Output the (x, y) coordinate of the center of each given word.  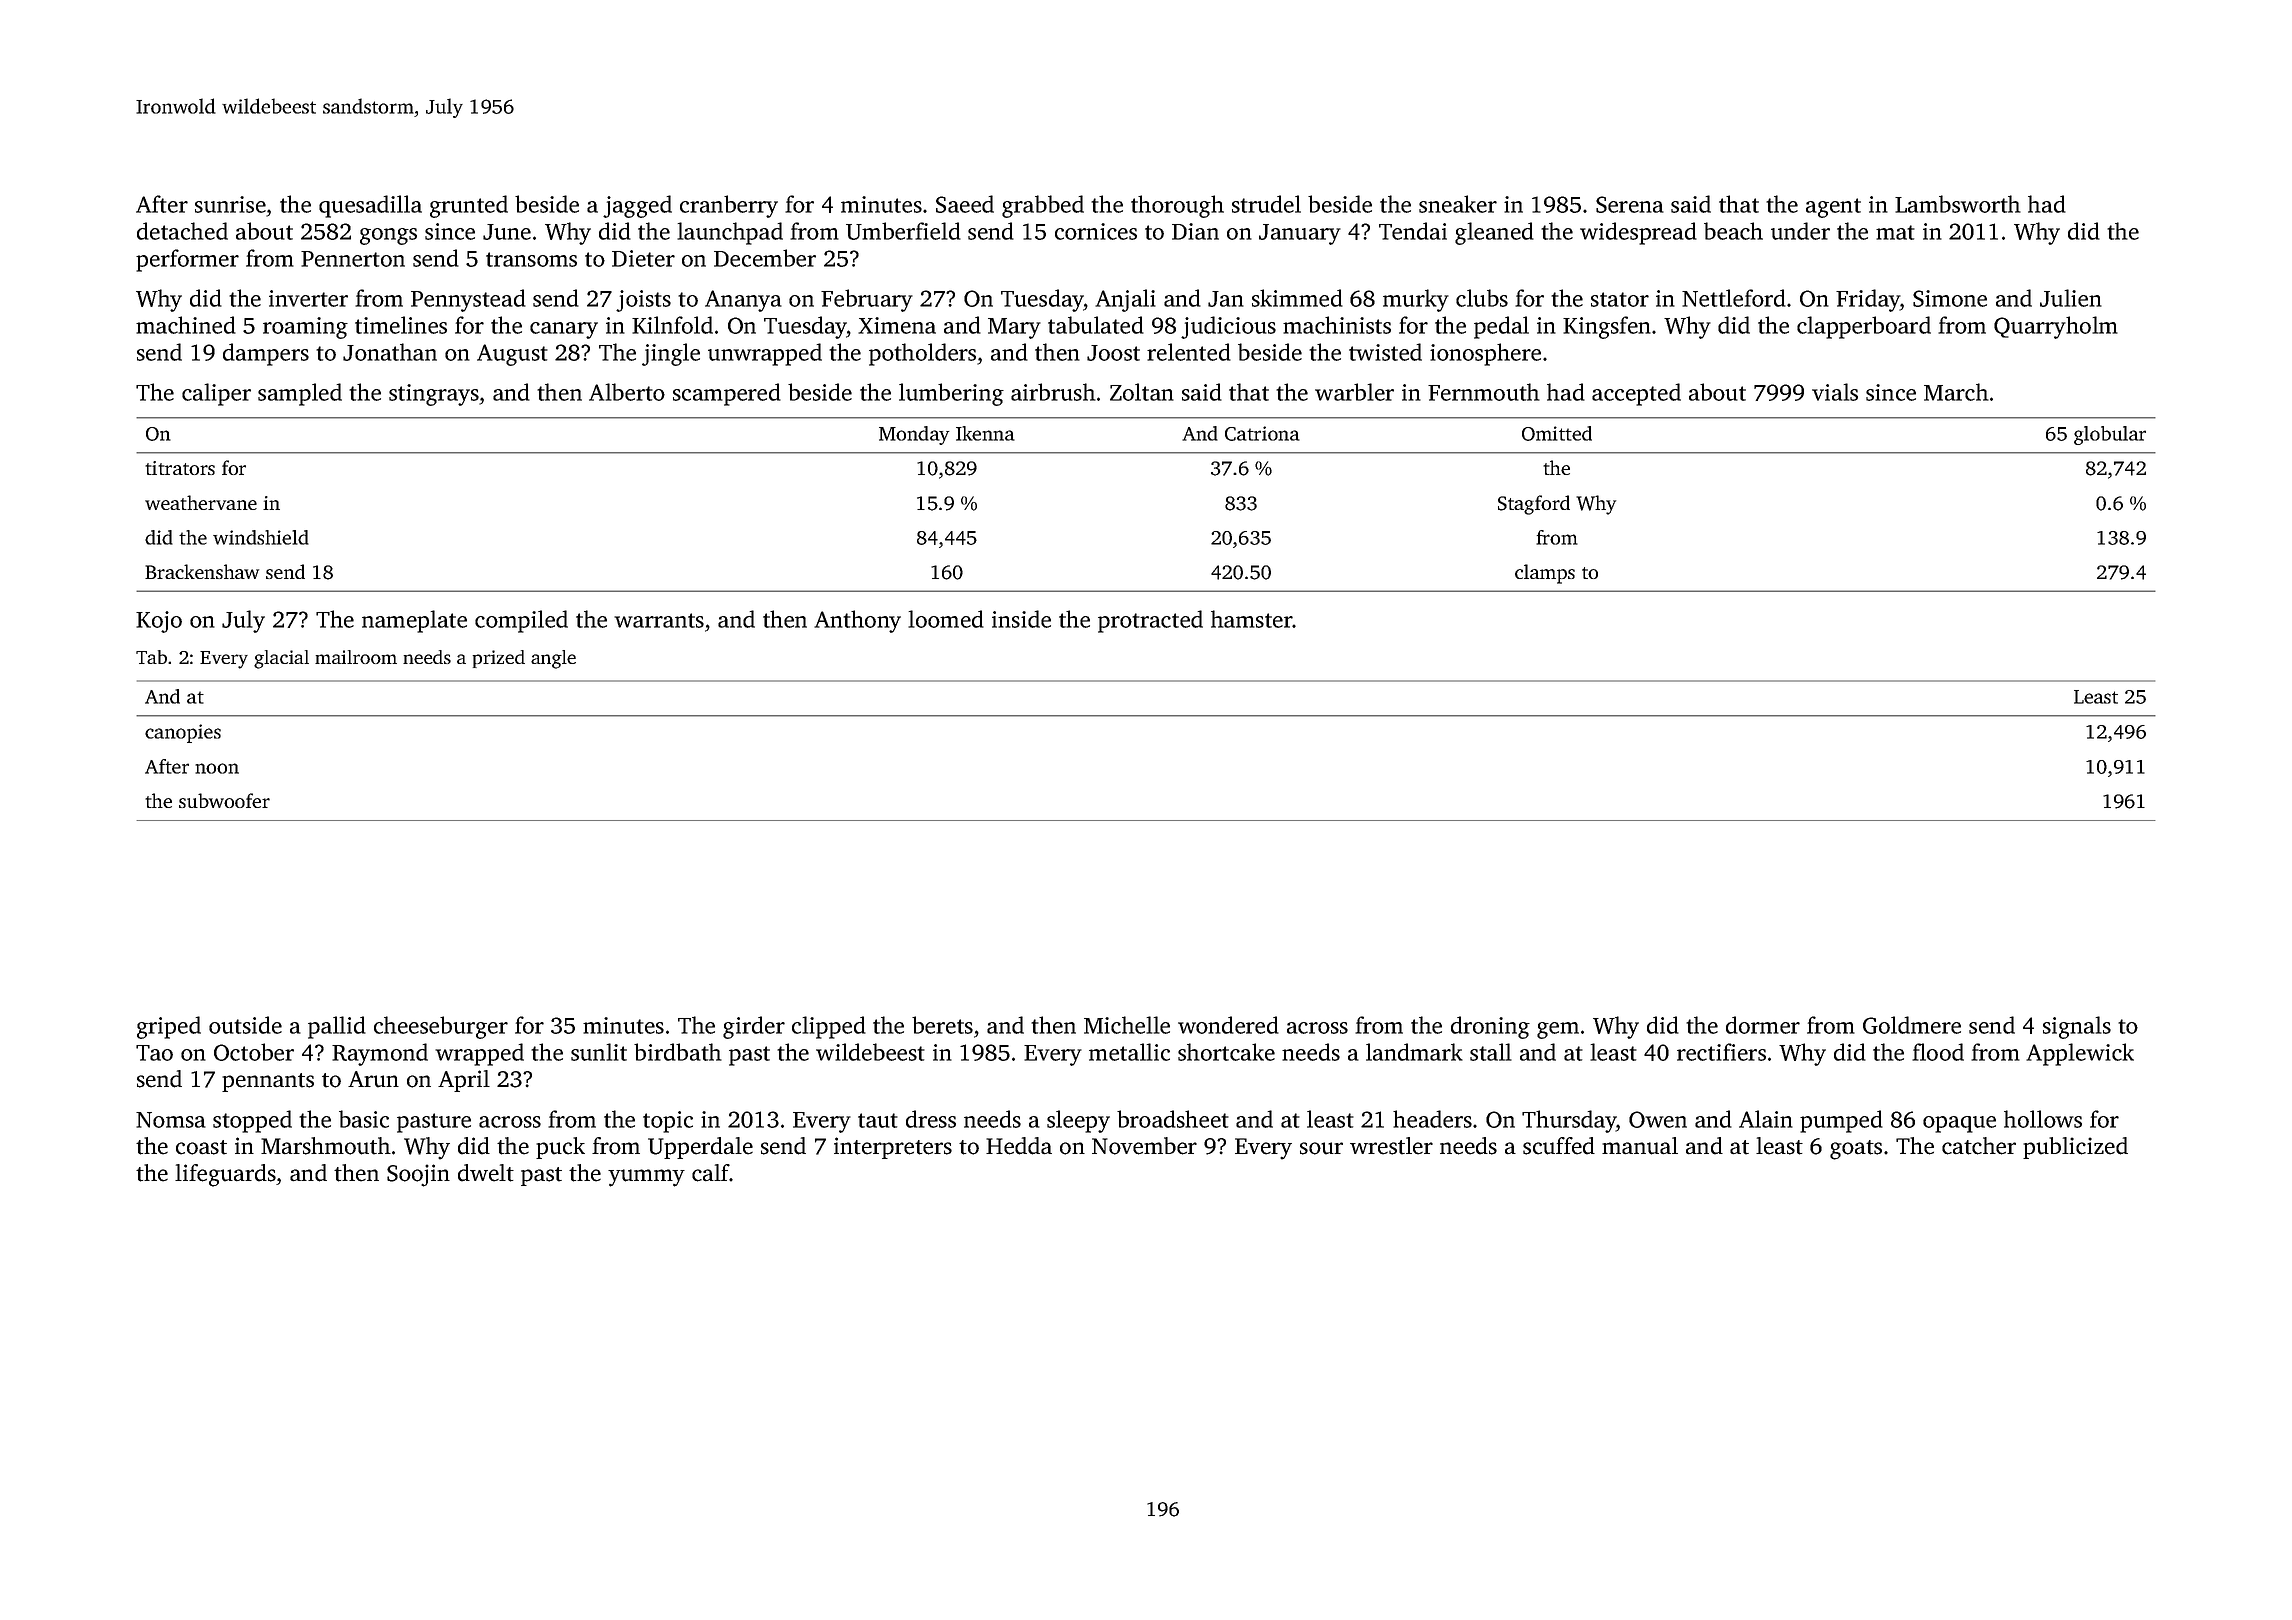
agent (1833, 208)
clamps (1545, 574)
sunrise (230, 204)
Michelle (1127, 1025)
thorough (1177, 206)
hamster (1252, 619)
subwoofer (224, 800)
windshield (261, 537)
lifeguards (225, 1175)
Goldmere (1912, 1025)
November (1144, 1146)
